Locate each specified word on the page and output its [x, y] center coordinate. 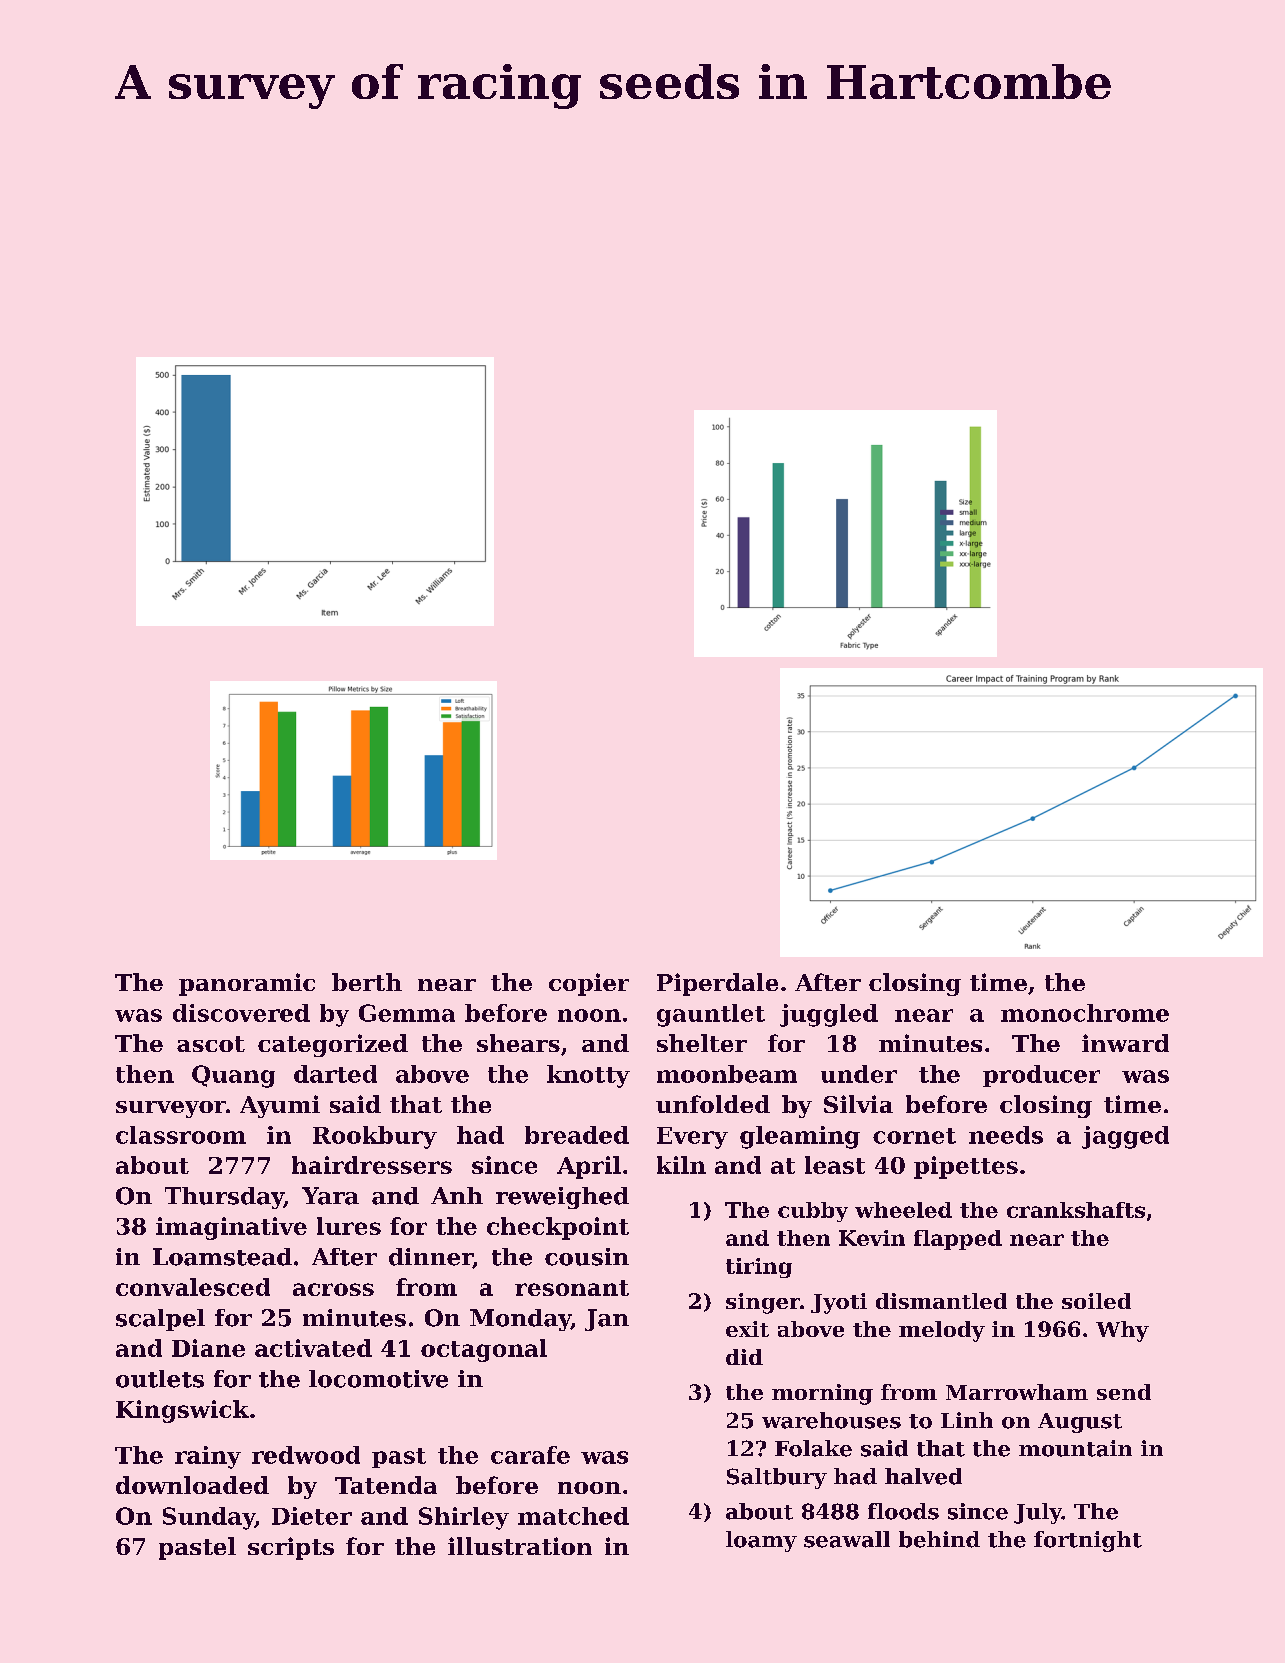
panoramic [247, 984]
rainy [208, 1457]
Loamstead [222, 1257]
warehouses [831, 1420]
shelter [702, 1043]
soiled [1096, 1301]
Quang [233, 1076]
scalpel [160, 1320]
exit [747, 1329]
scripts [291, 1548]
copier [589, 984]
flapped [958, 1240]
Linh [967, 1420]
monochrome [1085, 1013]
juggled [829, 1015]
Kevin [872, 1238]
